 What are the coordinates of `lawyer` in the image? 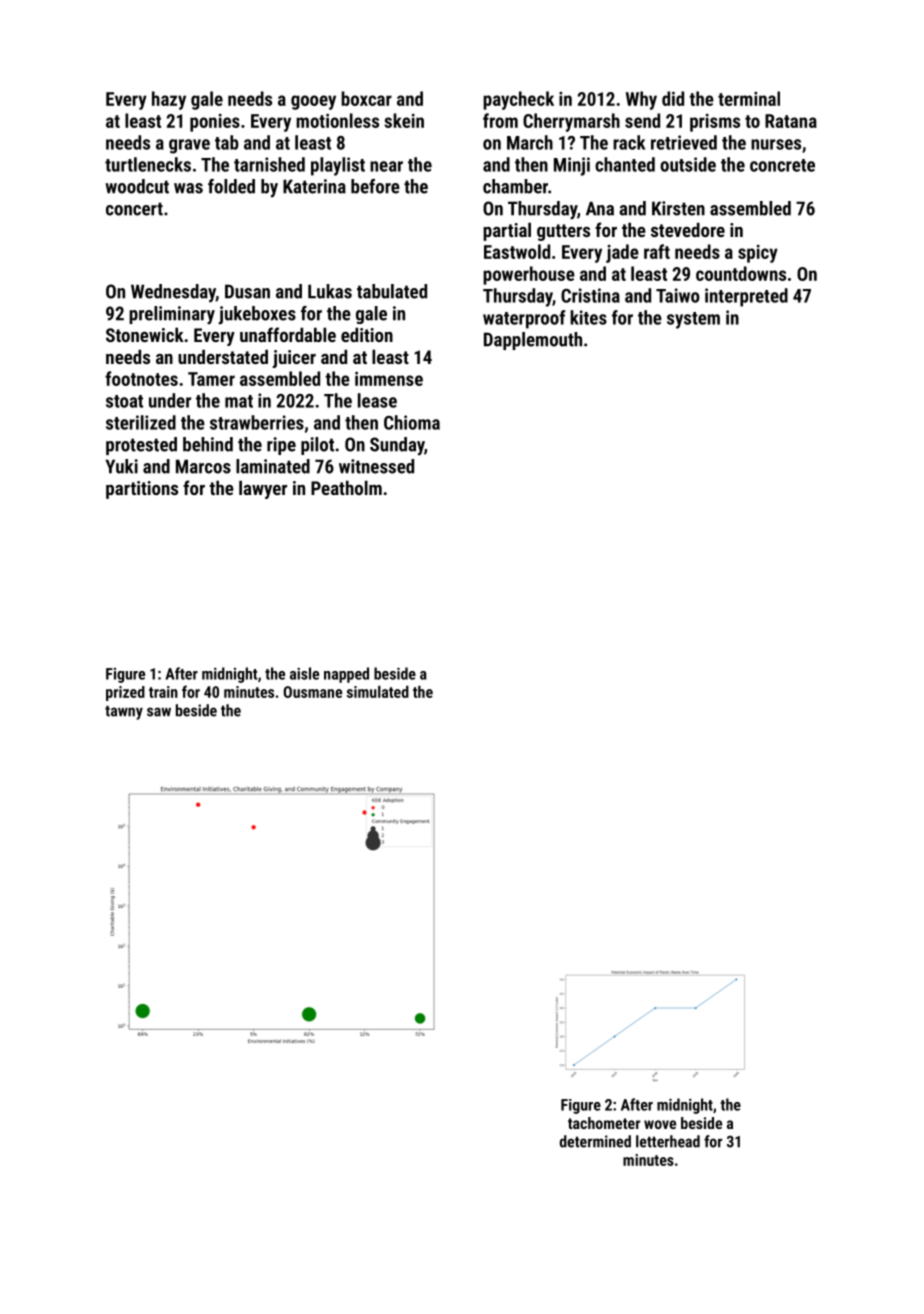 It's located at (263, 489).
